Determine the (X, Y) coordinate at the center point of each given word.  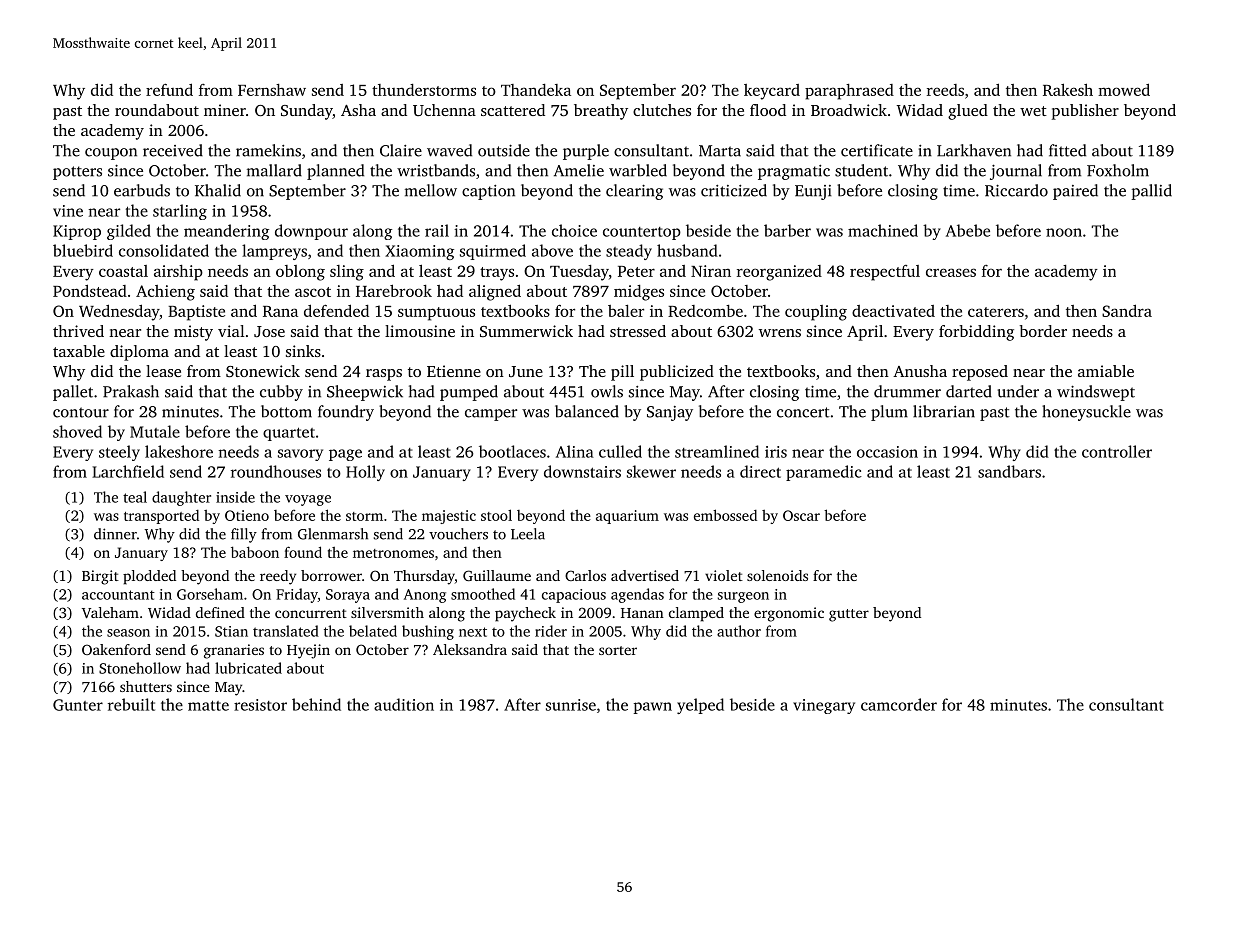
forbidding (976, 333)
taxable (79, 351)
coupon (111, 154)
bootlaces (512, 451)
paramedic (824, 473)
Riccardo (1016, 190)
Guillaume (497, 575)
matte (208, 705)
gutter (849, 615)
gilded (129, 232)
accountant (118, 595)
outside (504, 150)
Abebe (968, 230)
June (526, 371)
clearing (634, 192)
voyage (308, 500)
